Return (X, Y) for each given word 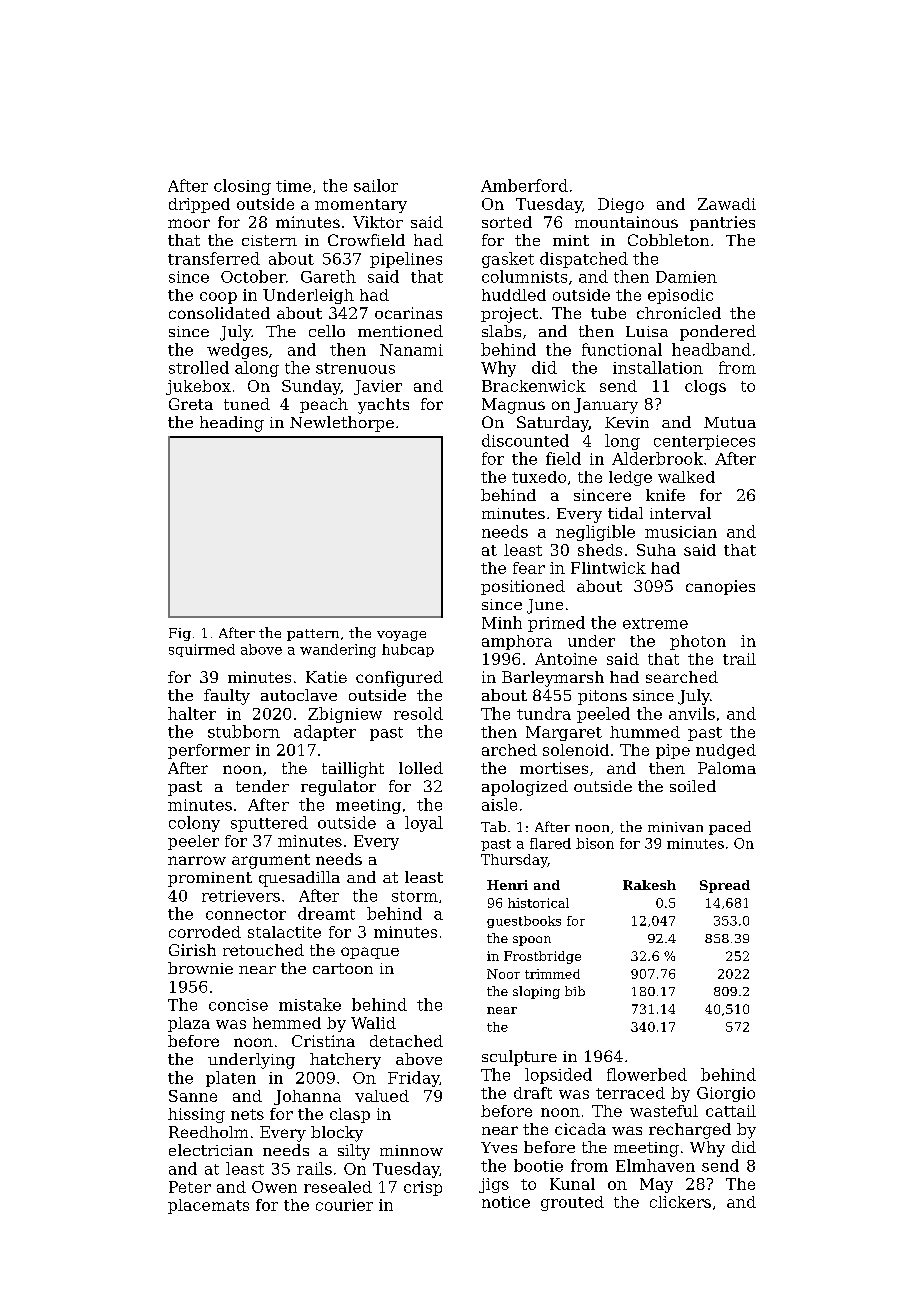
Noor (503, 974)
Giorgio (726, 1094)
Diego (621, 205)
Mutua (730, 422)
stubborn (244, 731)
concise (238, 1005)
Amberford (524, 185)
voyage (401, 636)
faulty (227, 697)
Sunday (311, 387)
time (293, 186)
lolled (421, 768)
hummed (645, 732)
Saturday (553, 424)
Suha (656, 550)
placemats (208, 1206)
